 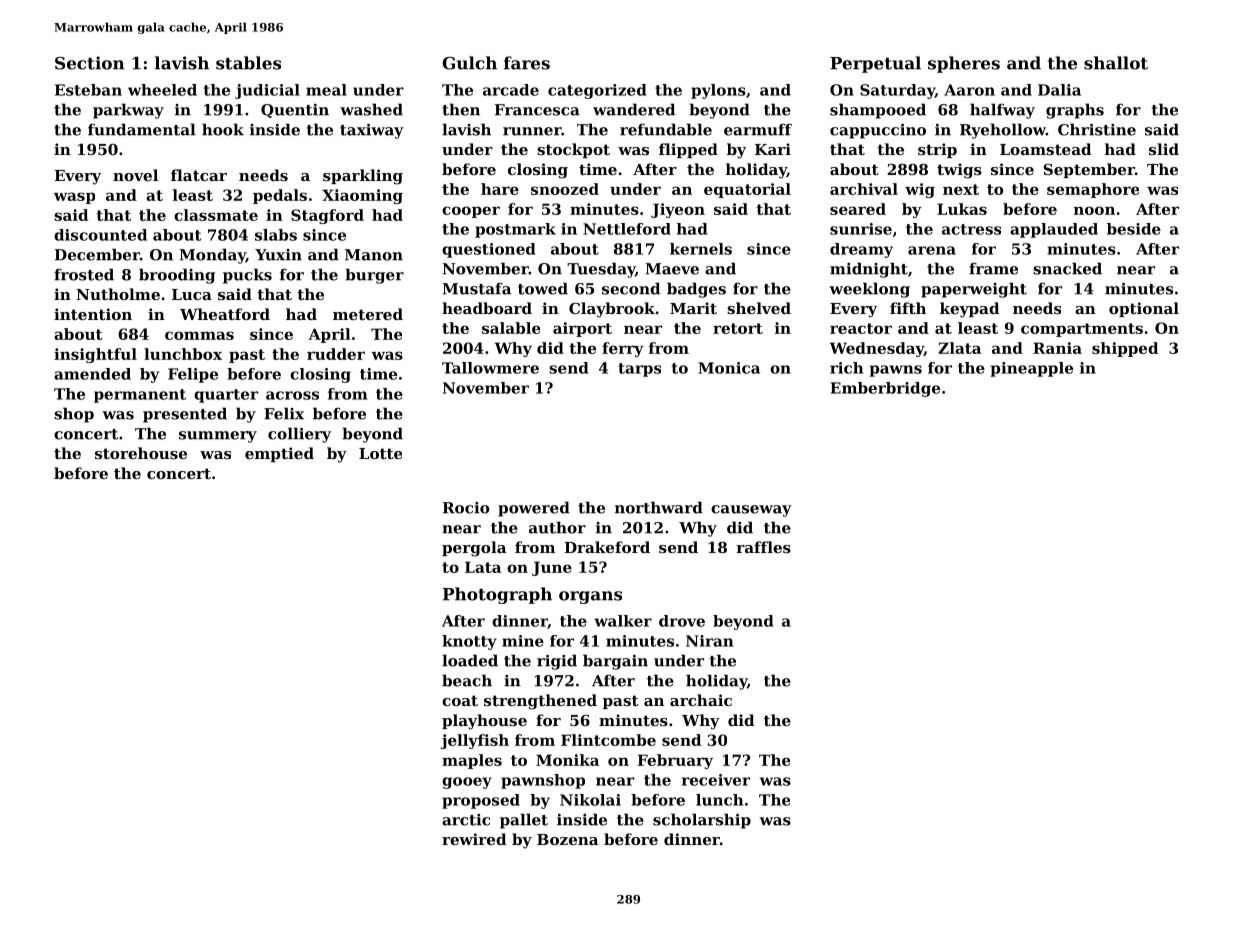 I want to click on scholarship, so click(x=702, y=821).
